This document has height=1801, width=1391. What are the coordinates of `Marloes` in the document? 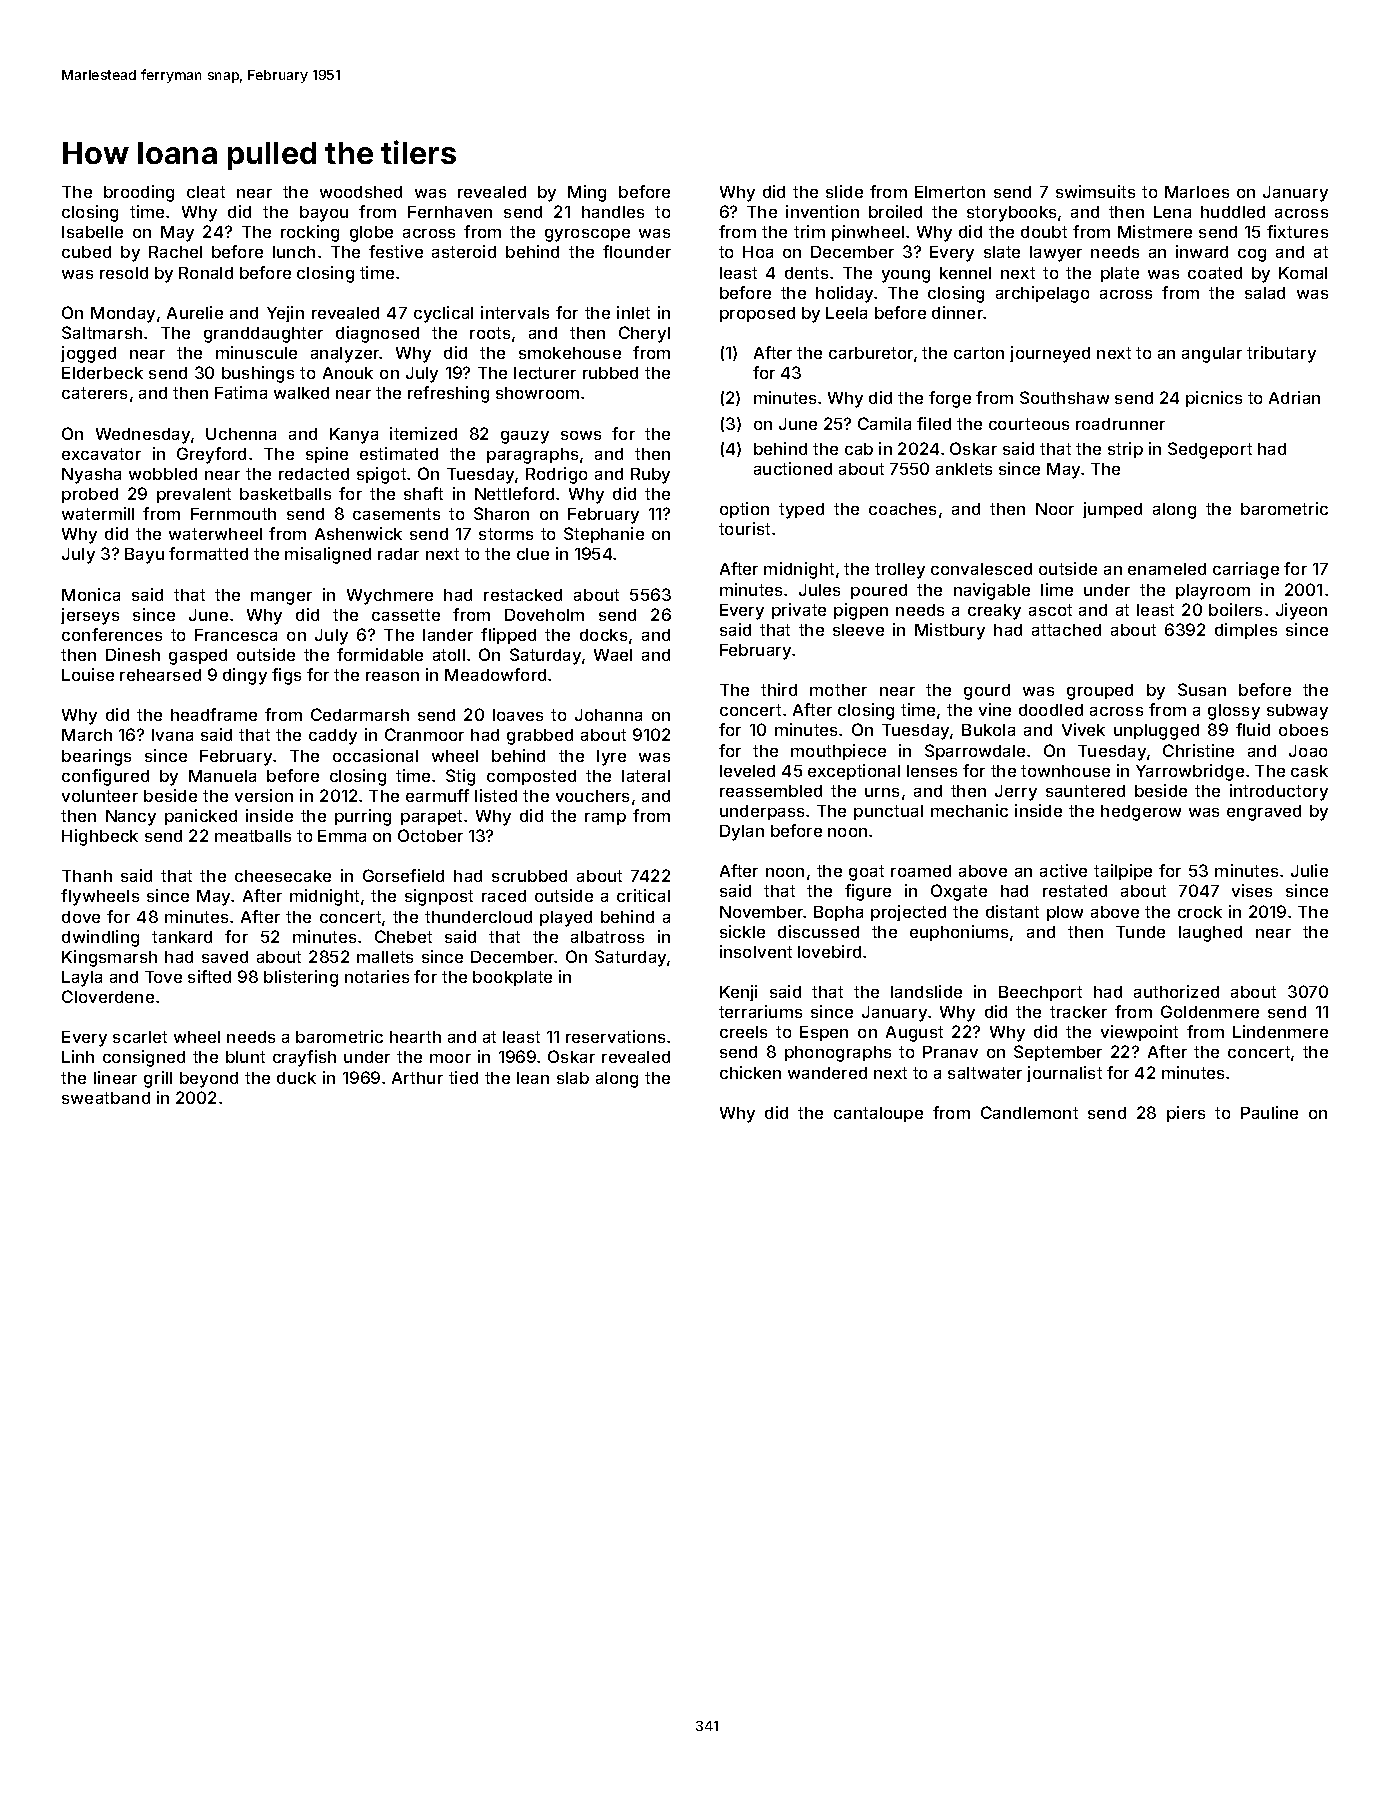 It's located at (1197, 192).
